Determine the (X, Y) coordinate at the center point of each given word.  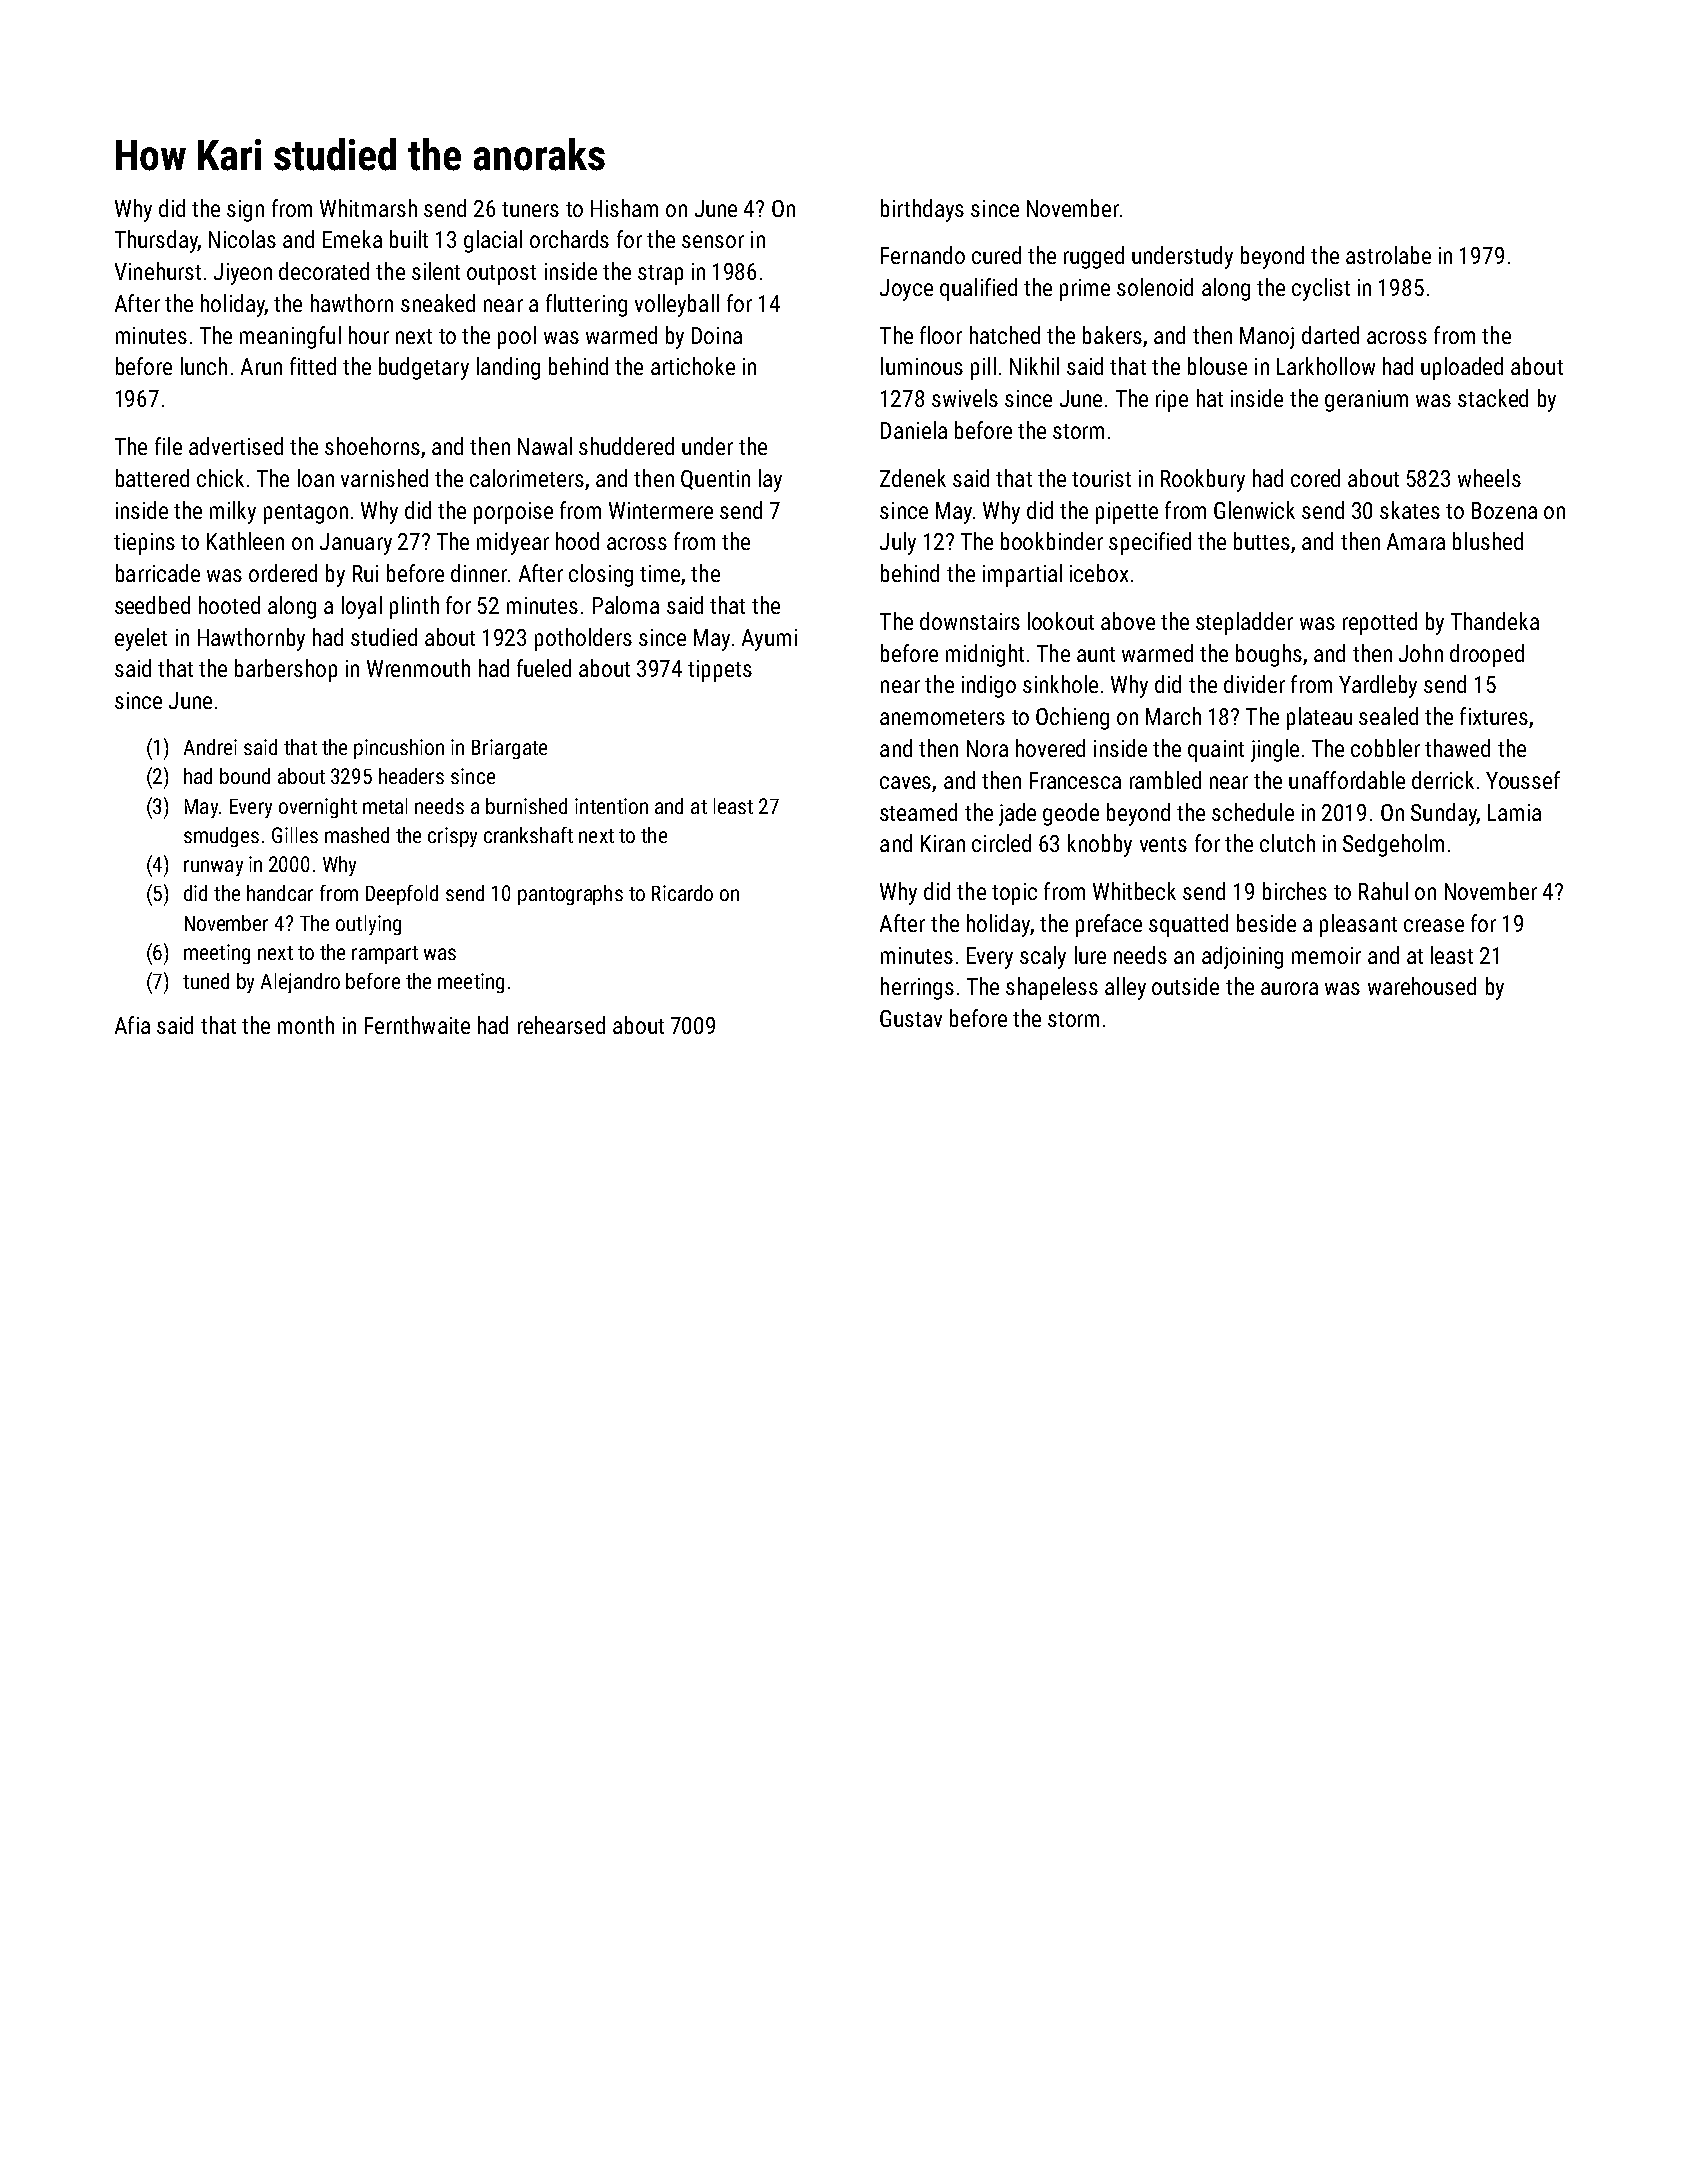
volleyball (677, 305)
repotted (1380, 623)
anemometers (942, 717)
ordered (283, 573)
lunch (204, 366)
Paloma (626, 605)
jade (1017, 814)
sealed (1388, 716)
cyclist (1321, 289)
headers (411, 776)
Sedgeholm (1393, 845)
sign (245, 211)
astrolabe (1388, 255)
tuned (206, 981)
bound (245, 776)
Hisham (624, 208)
